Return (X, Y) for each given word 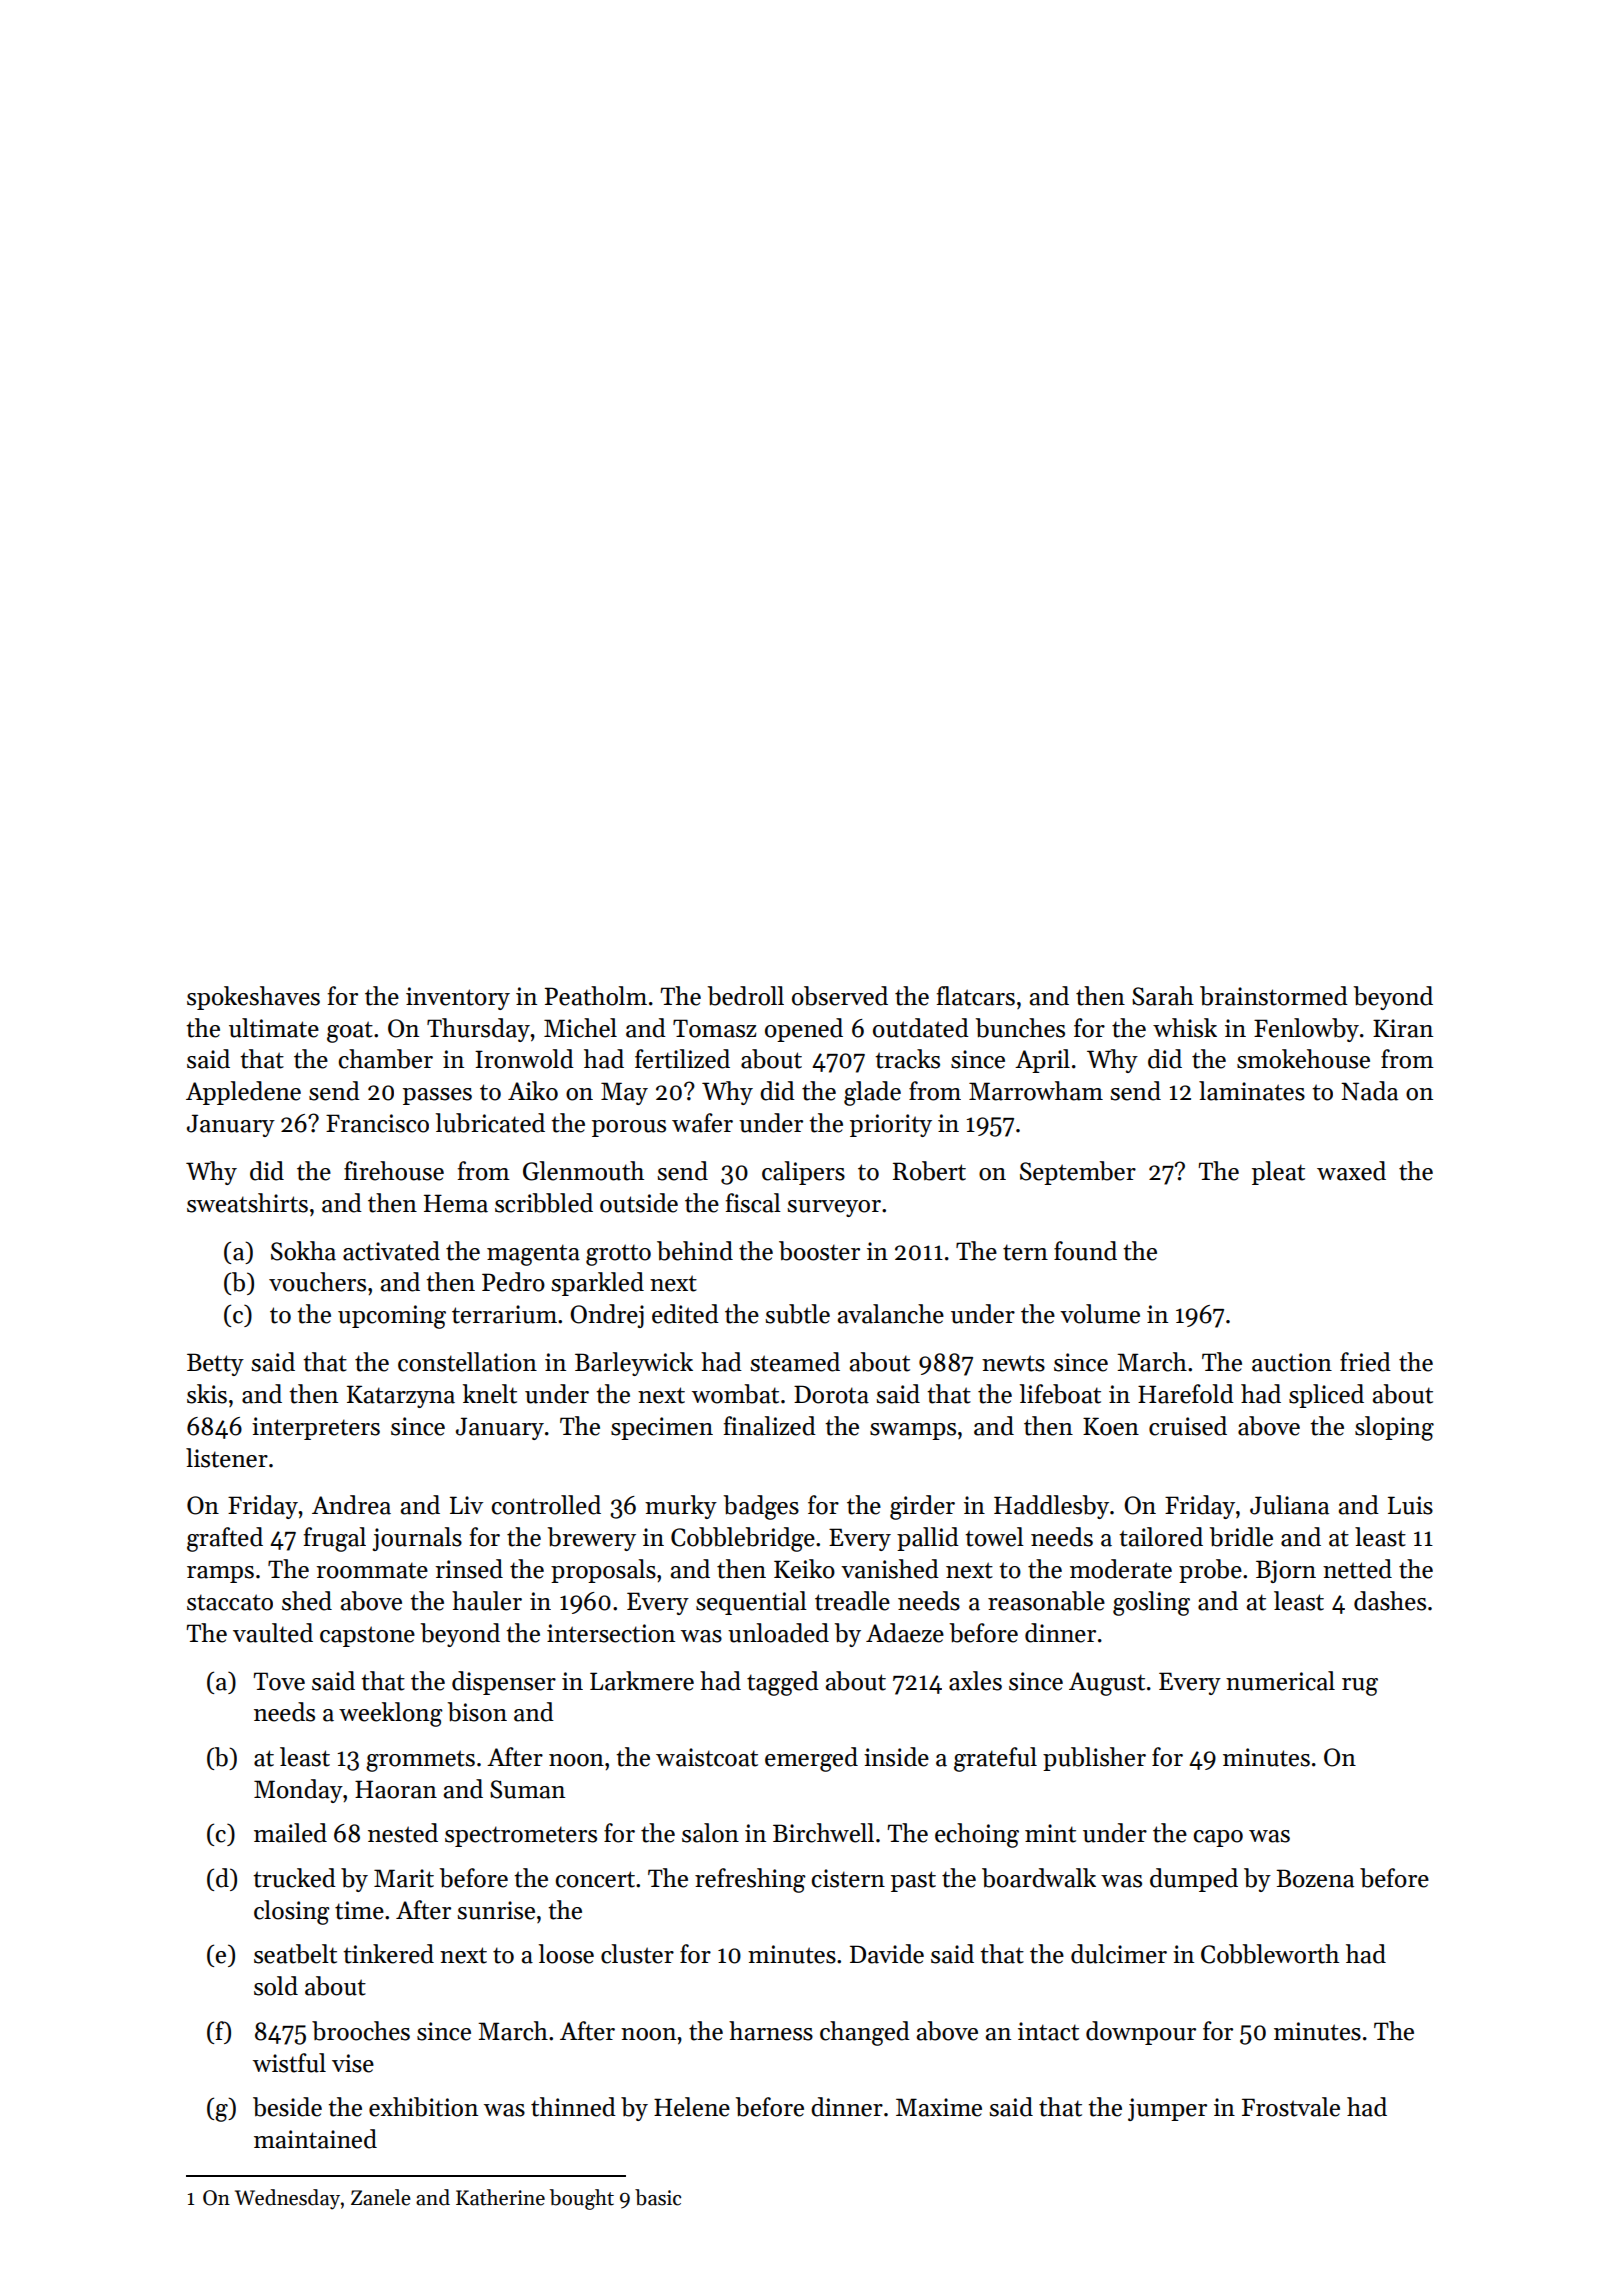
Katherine (500, 2197)
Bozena (1315, 1878)
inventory (458, 998)
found (1085, 1251)
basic (658, 2197)
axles (975, 1681)
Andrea (351, 1505)
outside (639, 1203)
